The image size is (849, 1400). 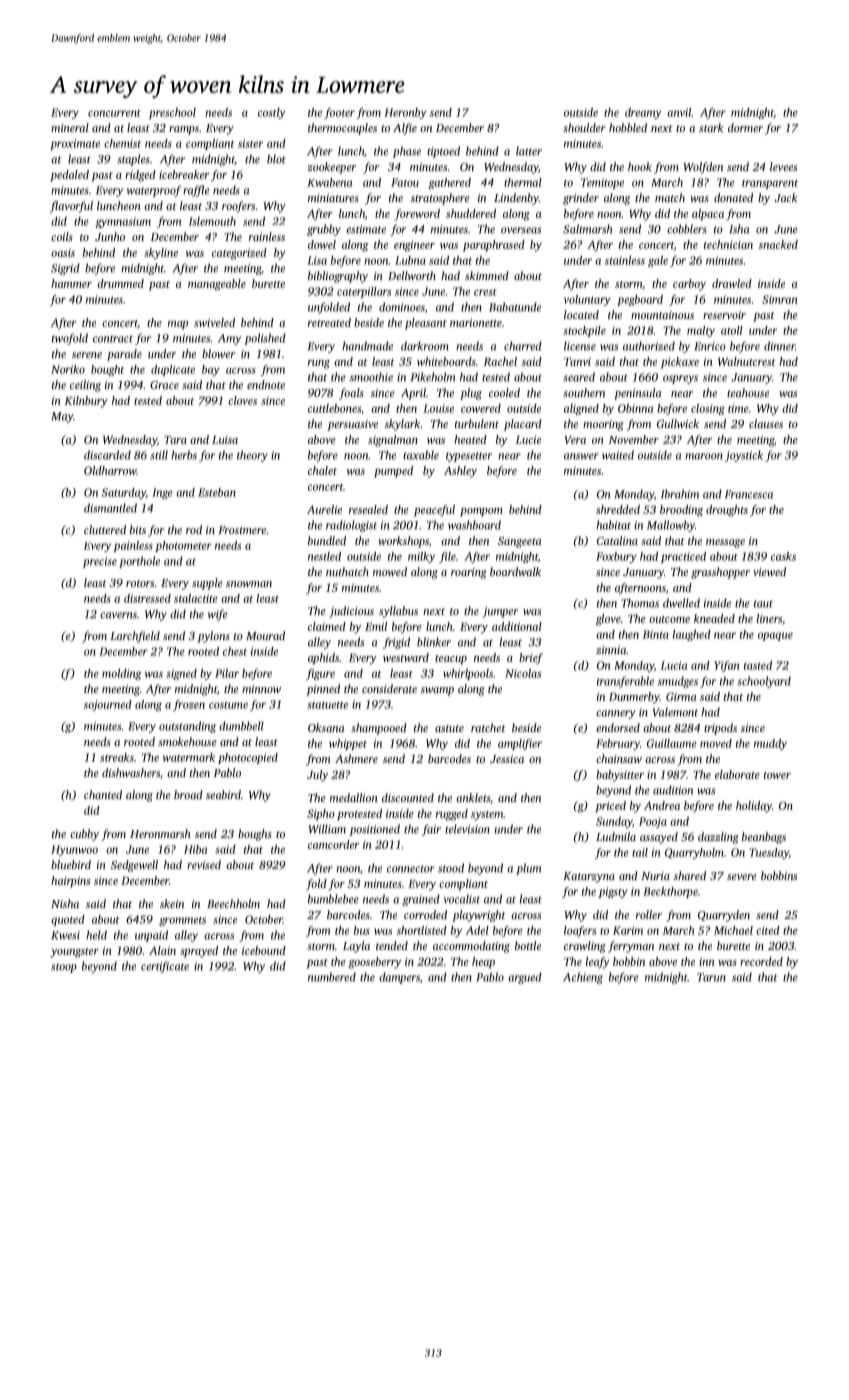 I want to click on blot, so click(x=276, y=159).
